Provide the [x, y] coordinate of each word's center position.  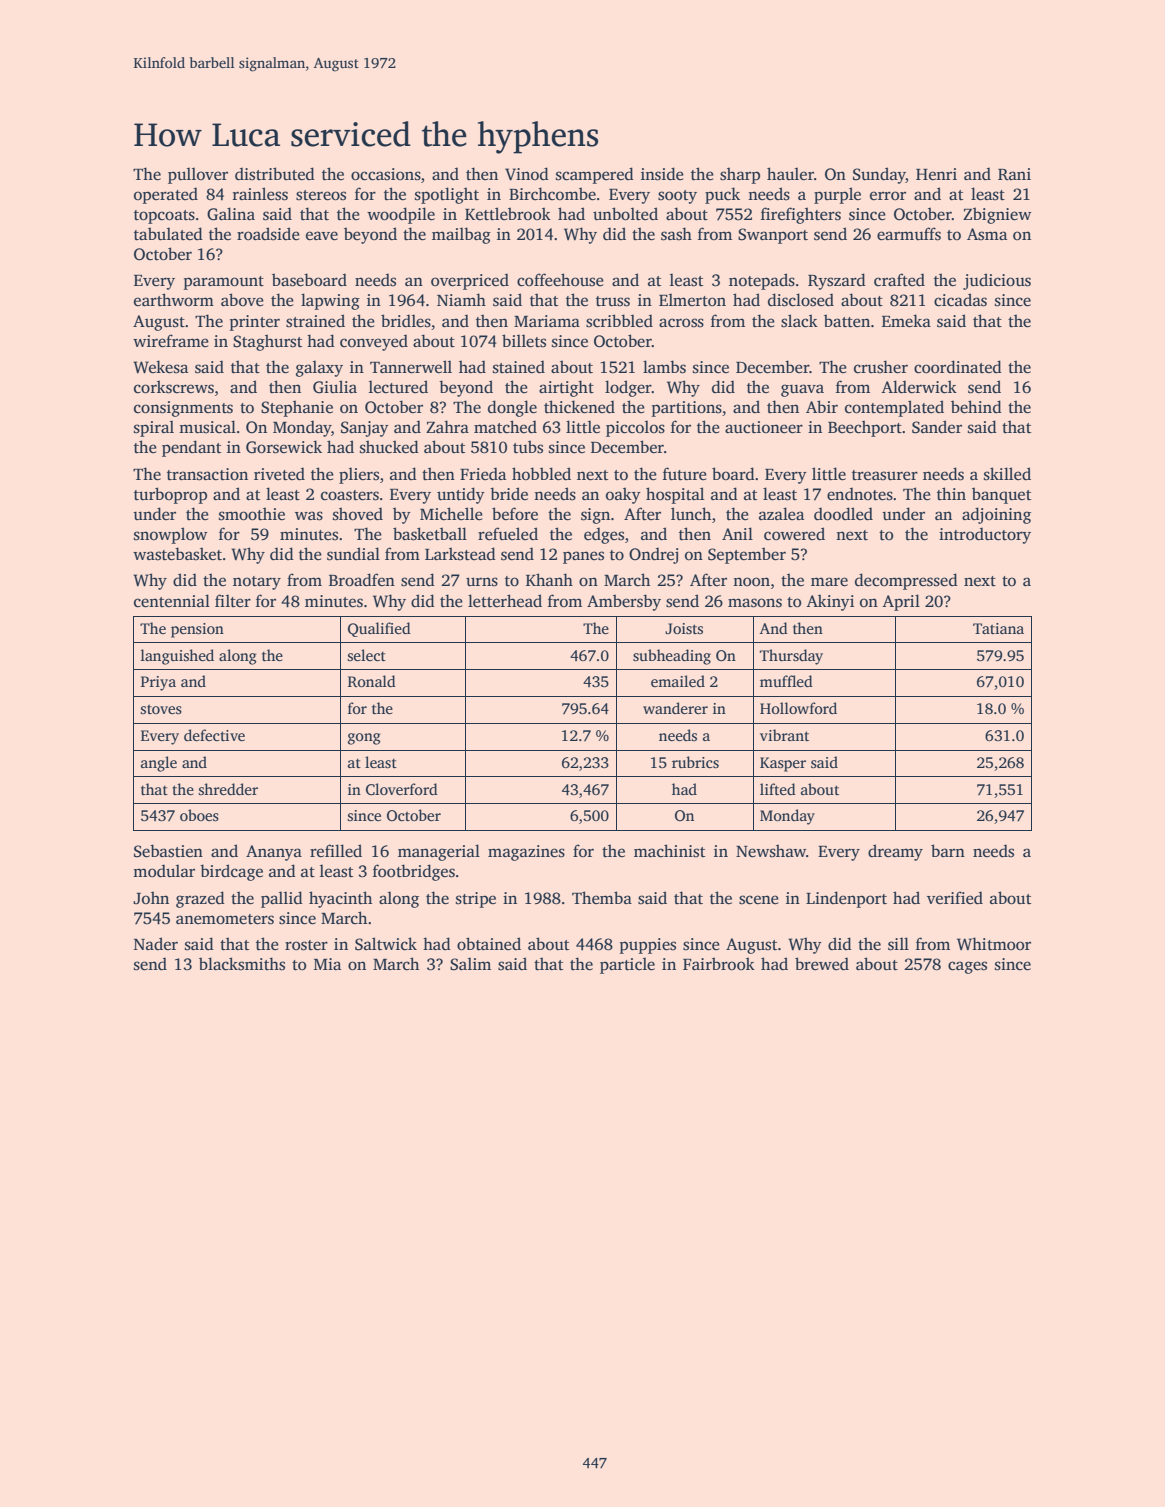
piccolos [635, 428]
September [747, 555]
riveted [279, 474]
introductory [985, 535]
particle [627, 965]
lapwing [330, 301]
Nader [156, 944]
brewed [822, 964]
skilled [1007, 474]
